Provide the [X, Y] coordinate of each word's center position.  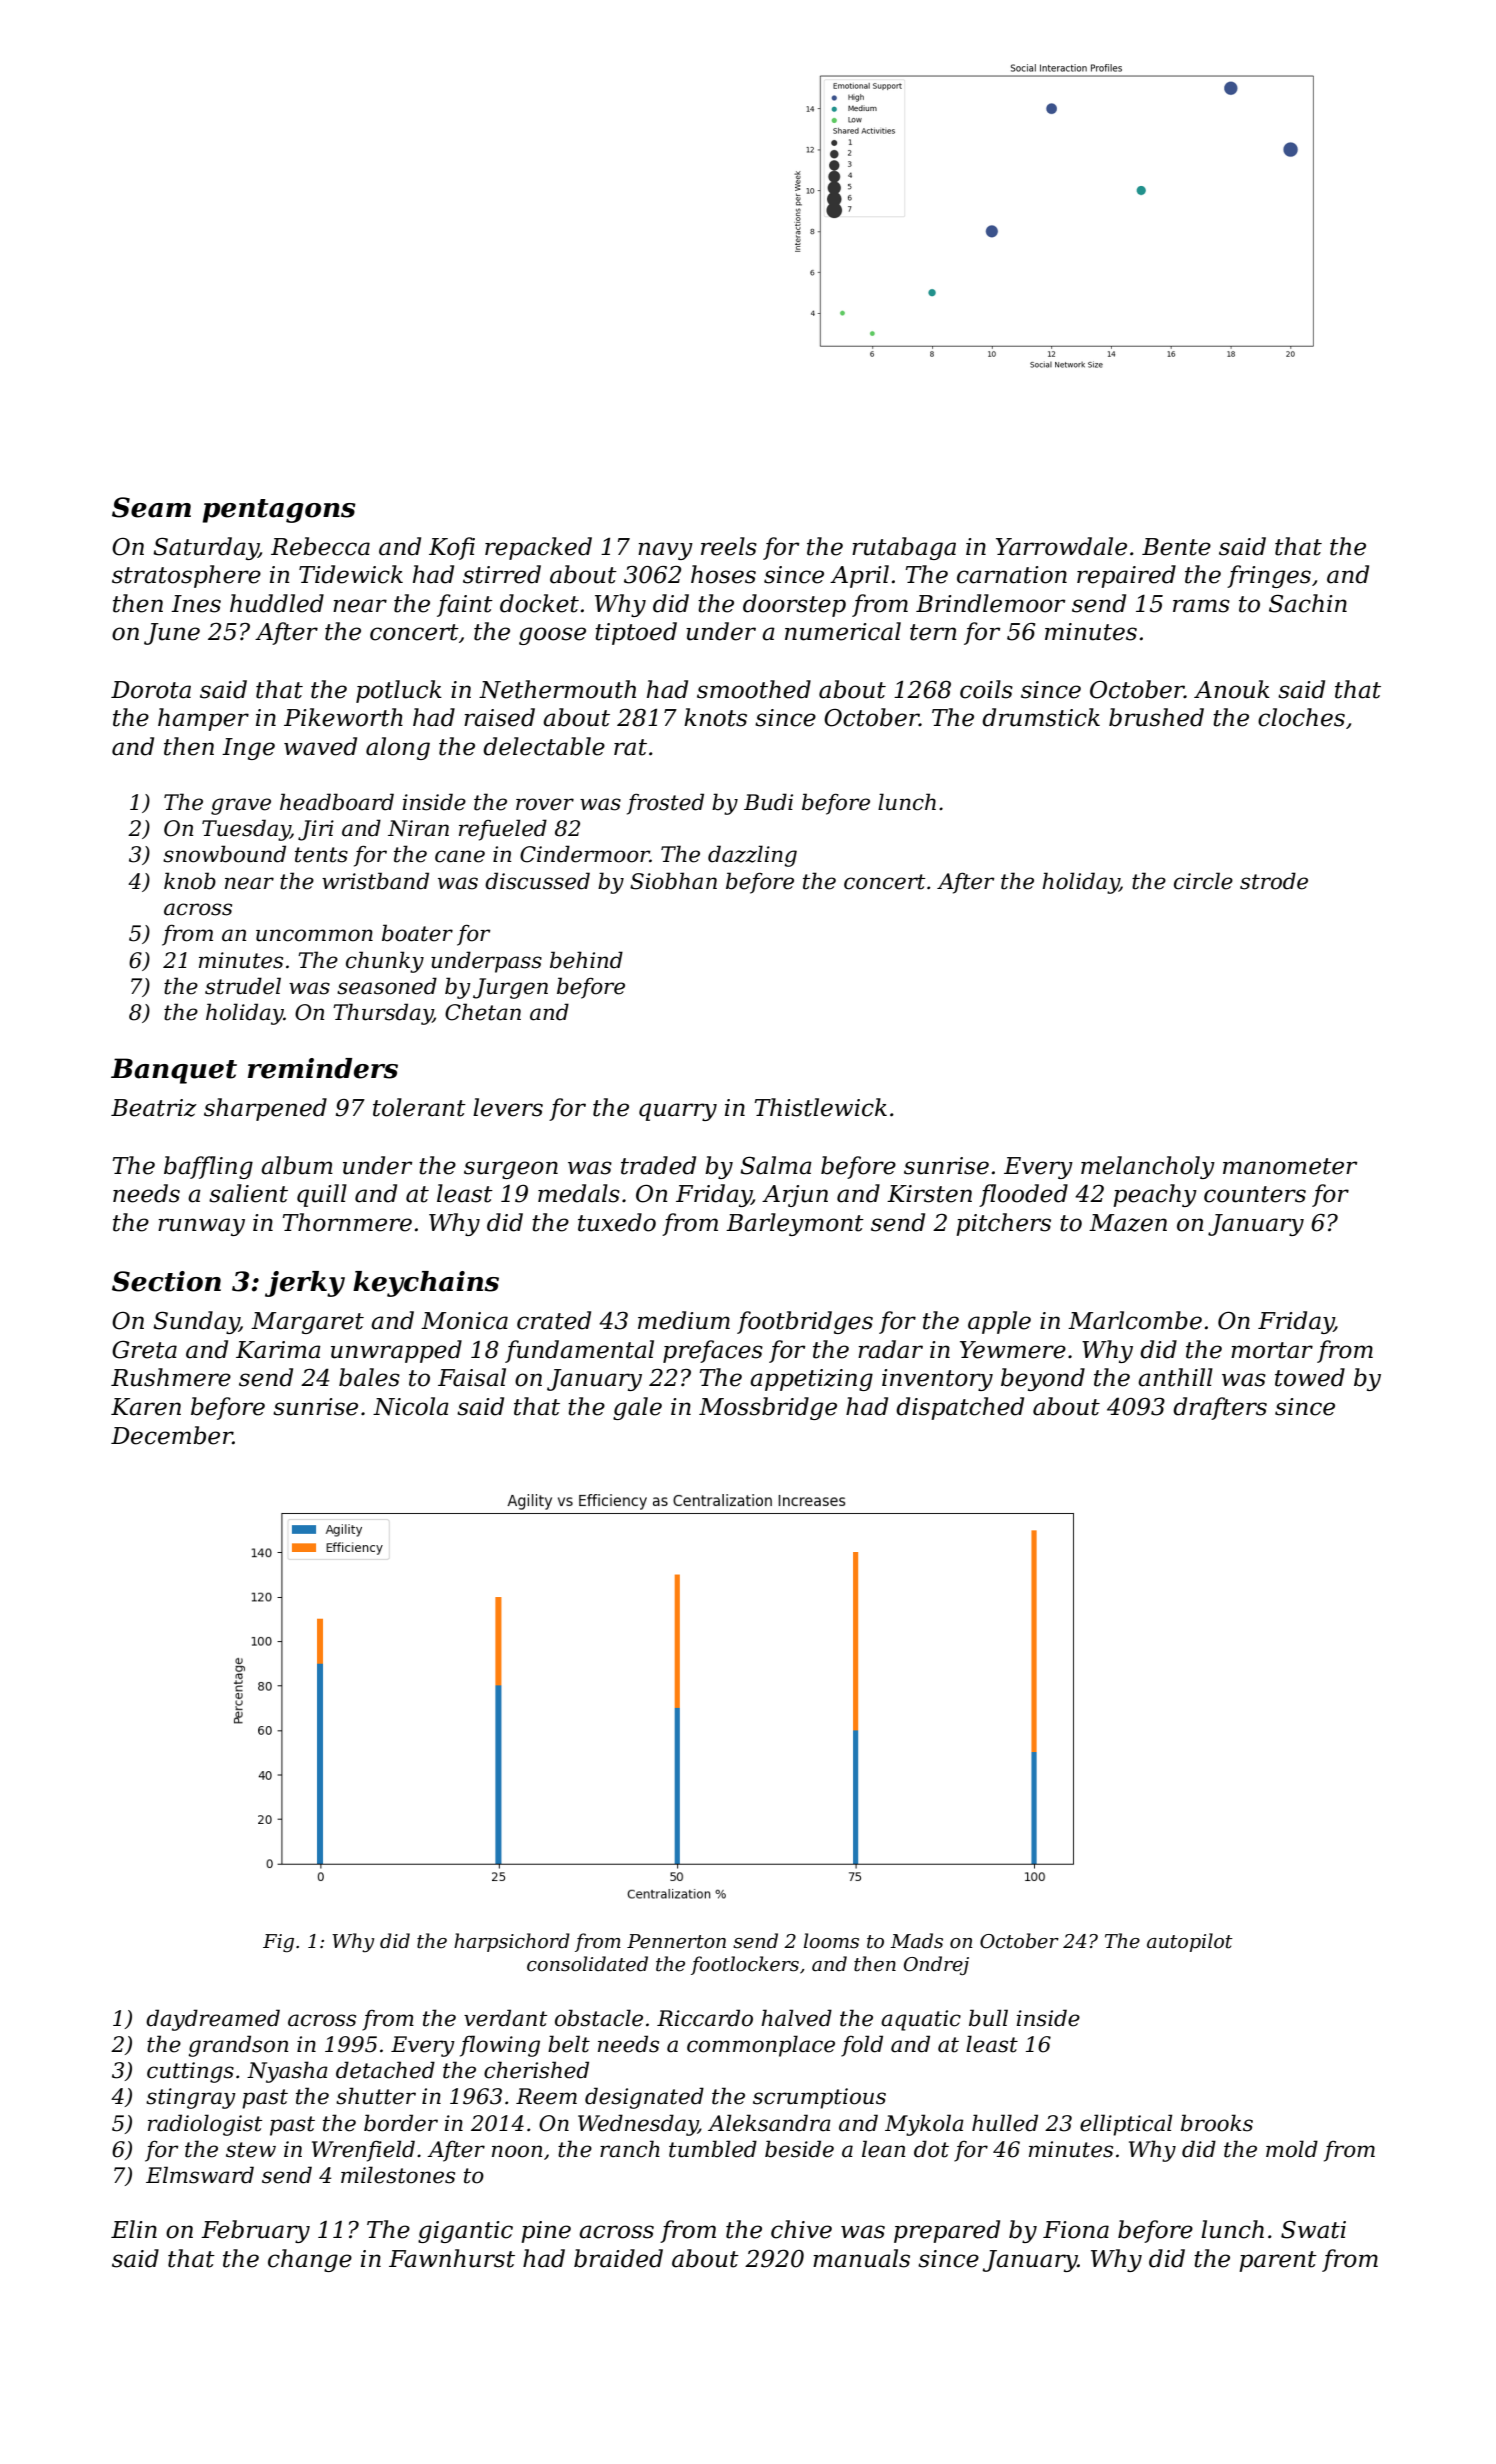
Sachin [1308, 603]
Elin [134, 2229]
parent [1278, 2261]
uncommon [314, 935]
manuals [861, 2258]
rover [545, 804]
